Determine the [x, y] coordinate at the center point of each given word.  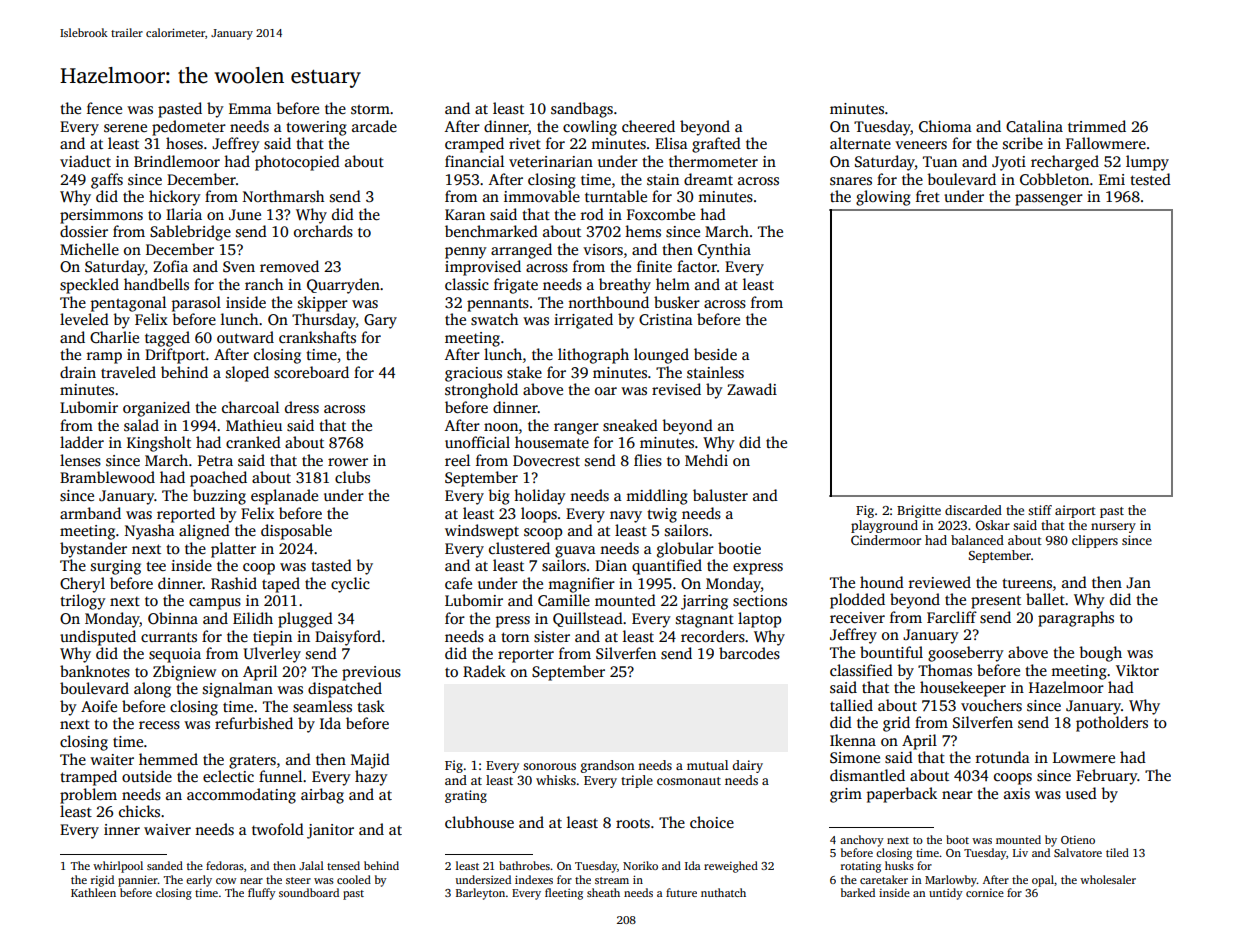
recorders [713, 636]
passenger [1049, 200]
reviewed [940, 582]
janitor [330, 831]
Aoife [99, 706]
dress [302, 407]
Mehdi [706, 460]
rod [592, 214]
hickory [175, 198]
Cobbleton [1054, 179]
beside [715, 354]
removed [289, 266]
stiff [1040, 510]
